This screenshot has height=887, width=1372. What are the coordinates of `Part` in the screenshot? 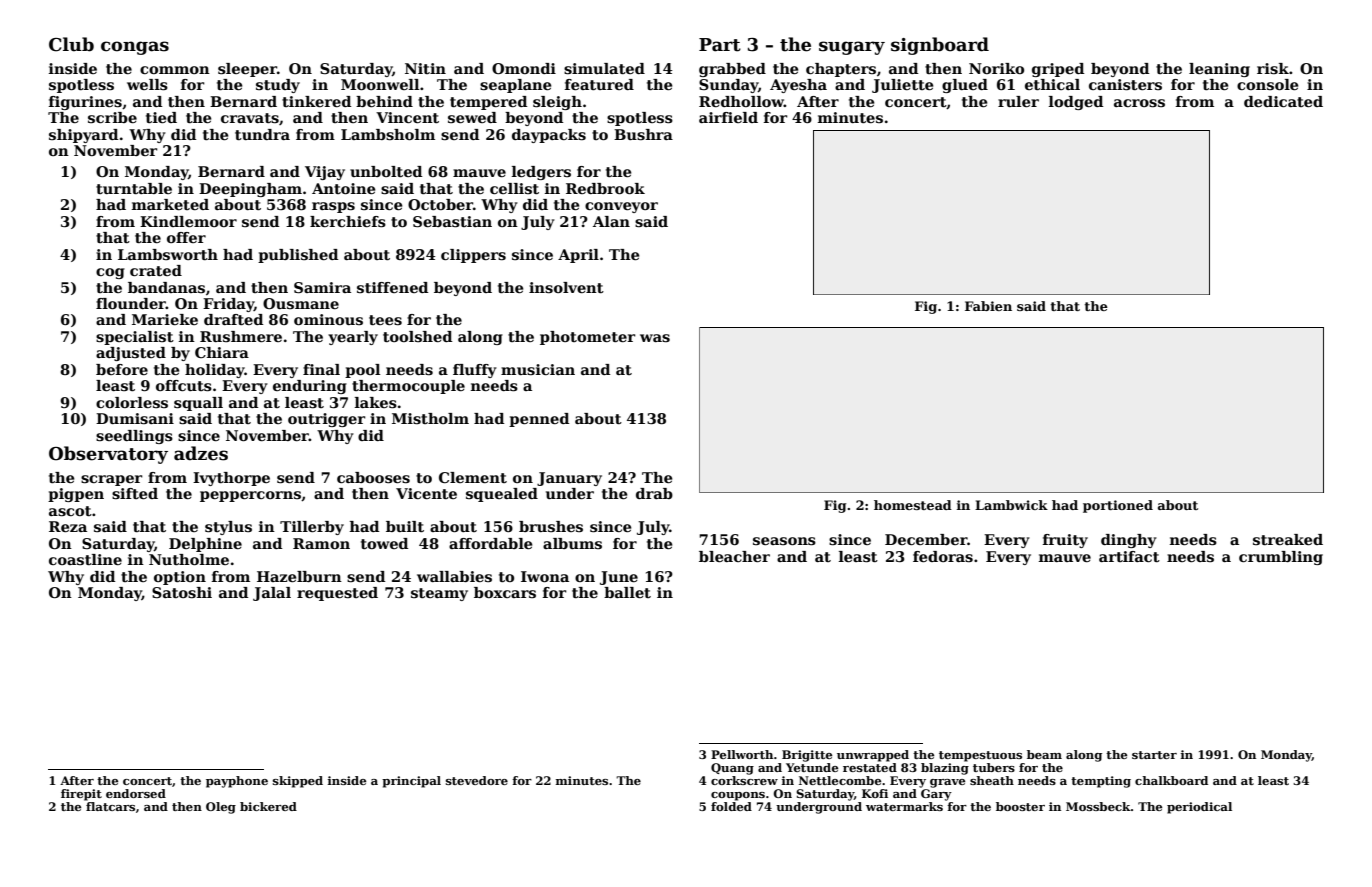 It's located at (720, 45).
